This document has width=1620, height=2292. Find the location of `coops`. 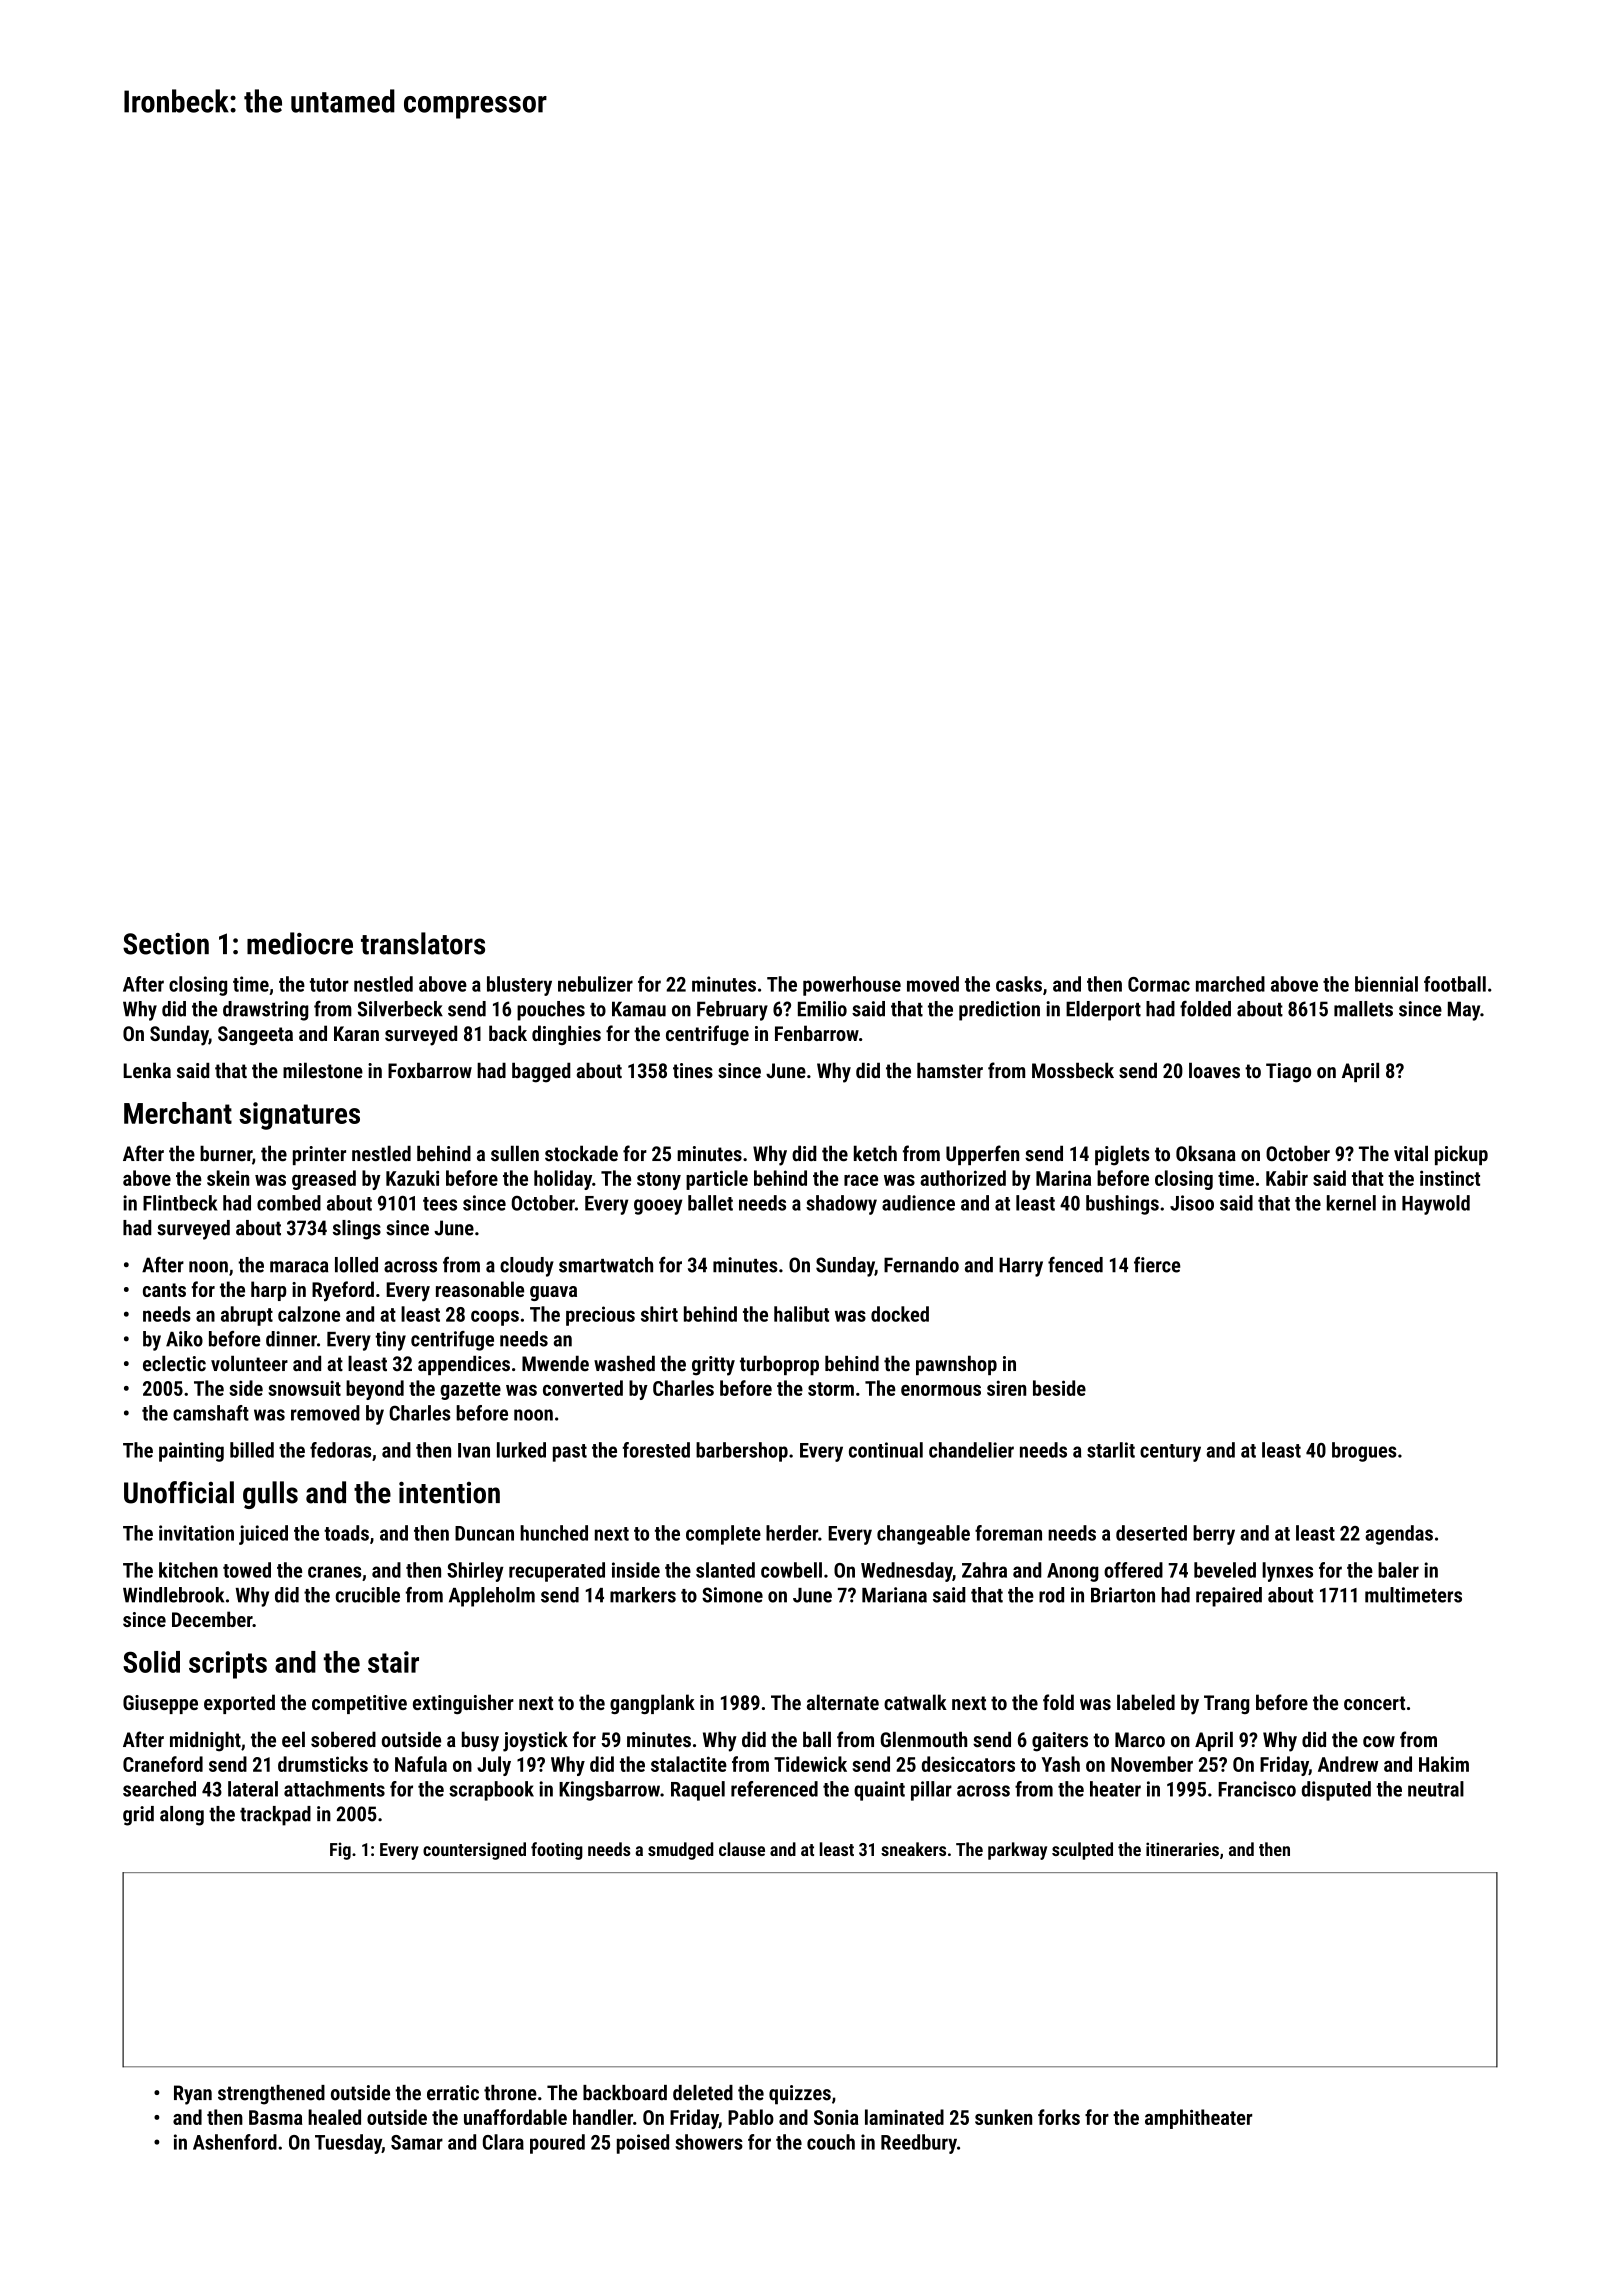

coops is located at coordinates (495, 1318).
